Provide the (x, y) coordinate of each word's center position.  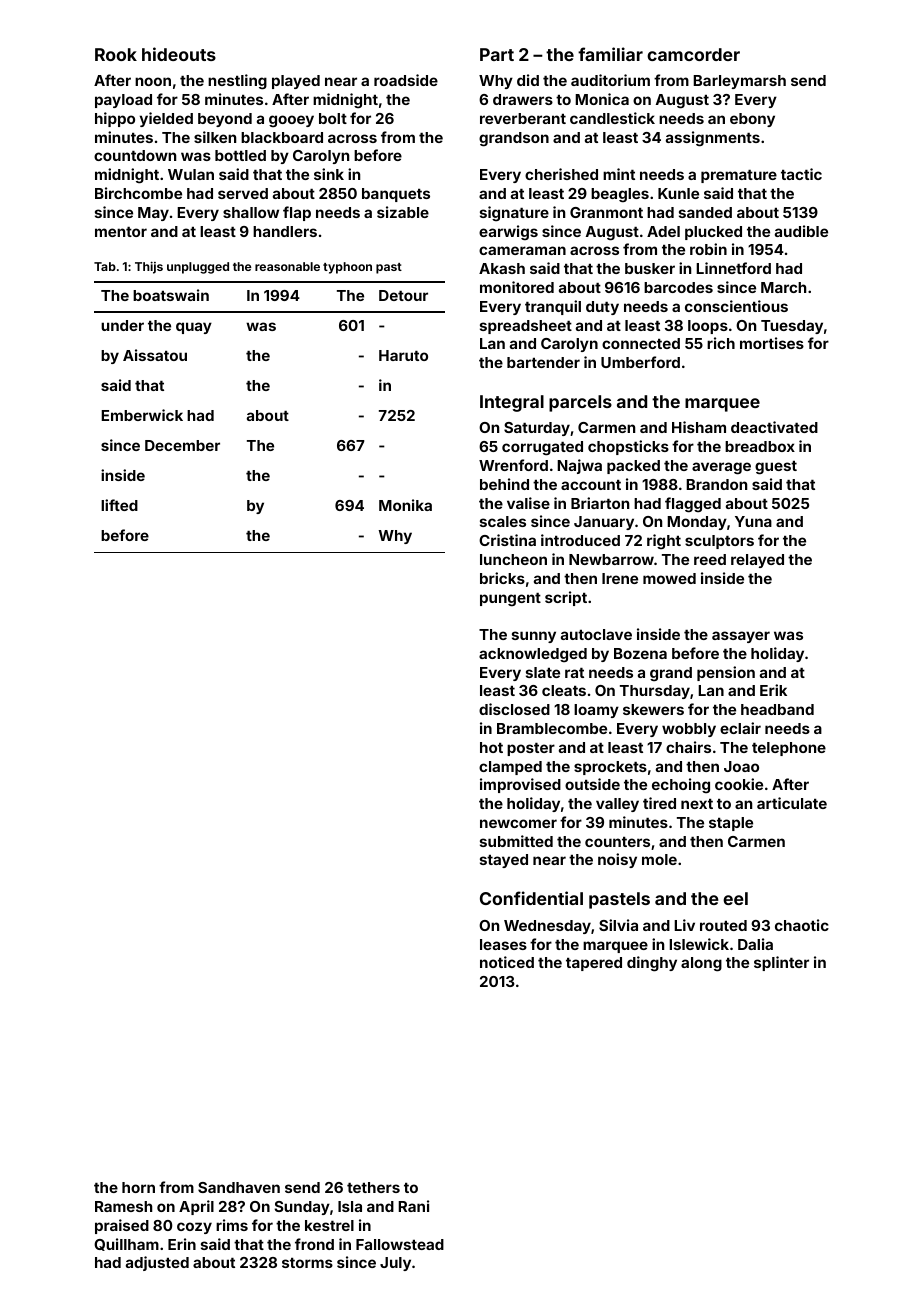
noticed (507, 962)
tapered (594, 964)
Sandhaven (239, 1187)
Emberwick (142, 415)
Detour (403, 295)
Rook (116, 54)
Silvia (618, 925)
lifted (119, 505)
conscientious (736, 306)
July (395, 1264)
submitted (516, 841)
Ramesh (123, 1206)
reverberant (523, 118)
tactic (801, 174)
